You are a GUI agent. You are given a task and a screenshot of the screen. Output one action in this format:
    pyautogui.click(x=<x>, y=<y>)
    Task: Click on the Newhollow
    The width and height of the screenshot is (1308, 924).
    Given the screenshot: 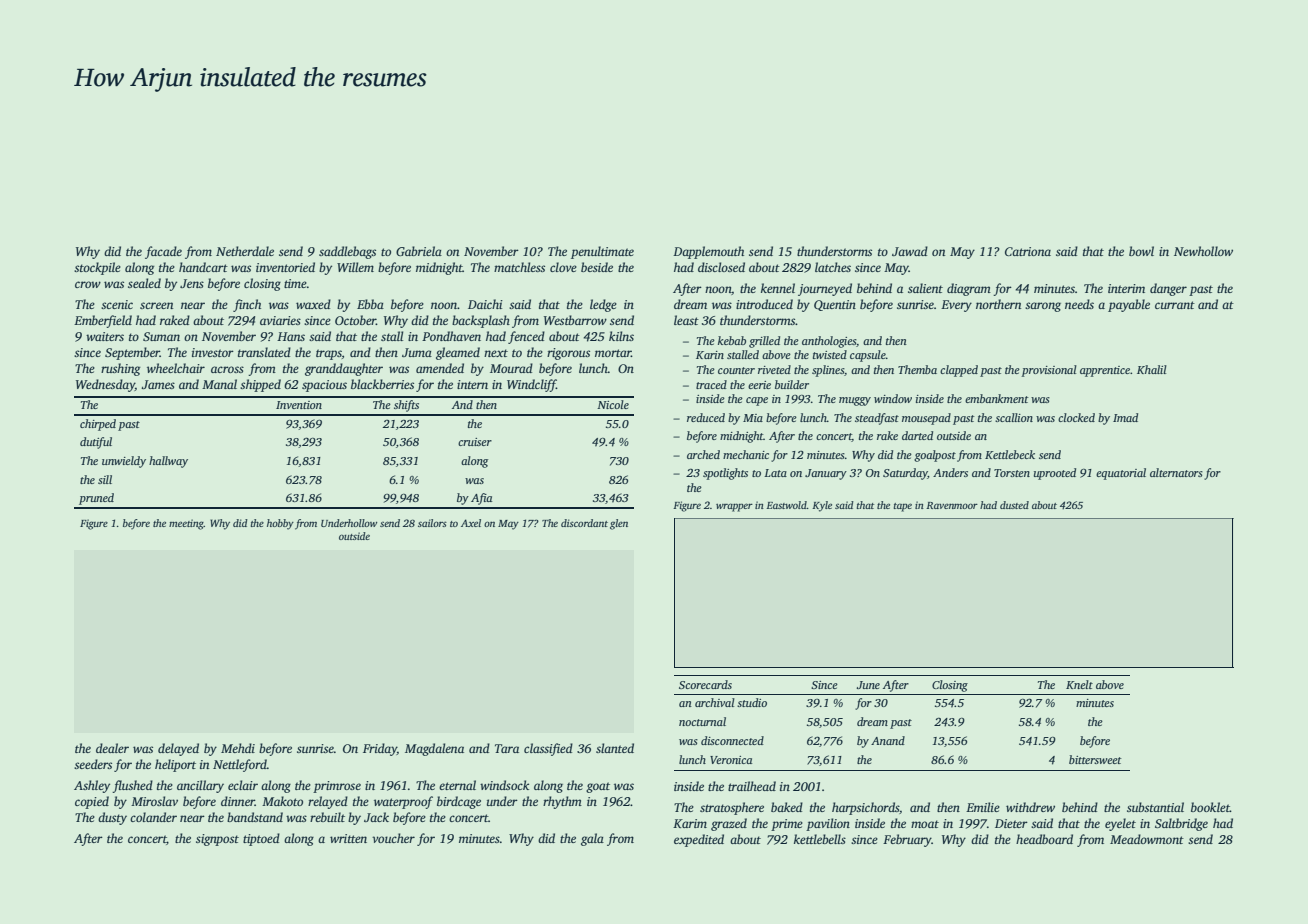 What is the action you would take?
    pyautogui.click(x=1203, y=251)
